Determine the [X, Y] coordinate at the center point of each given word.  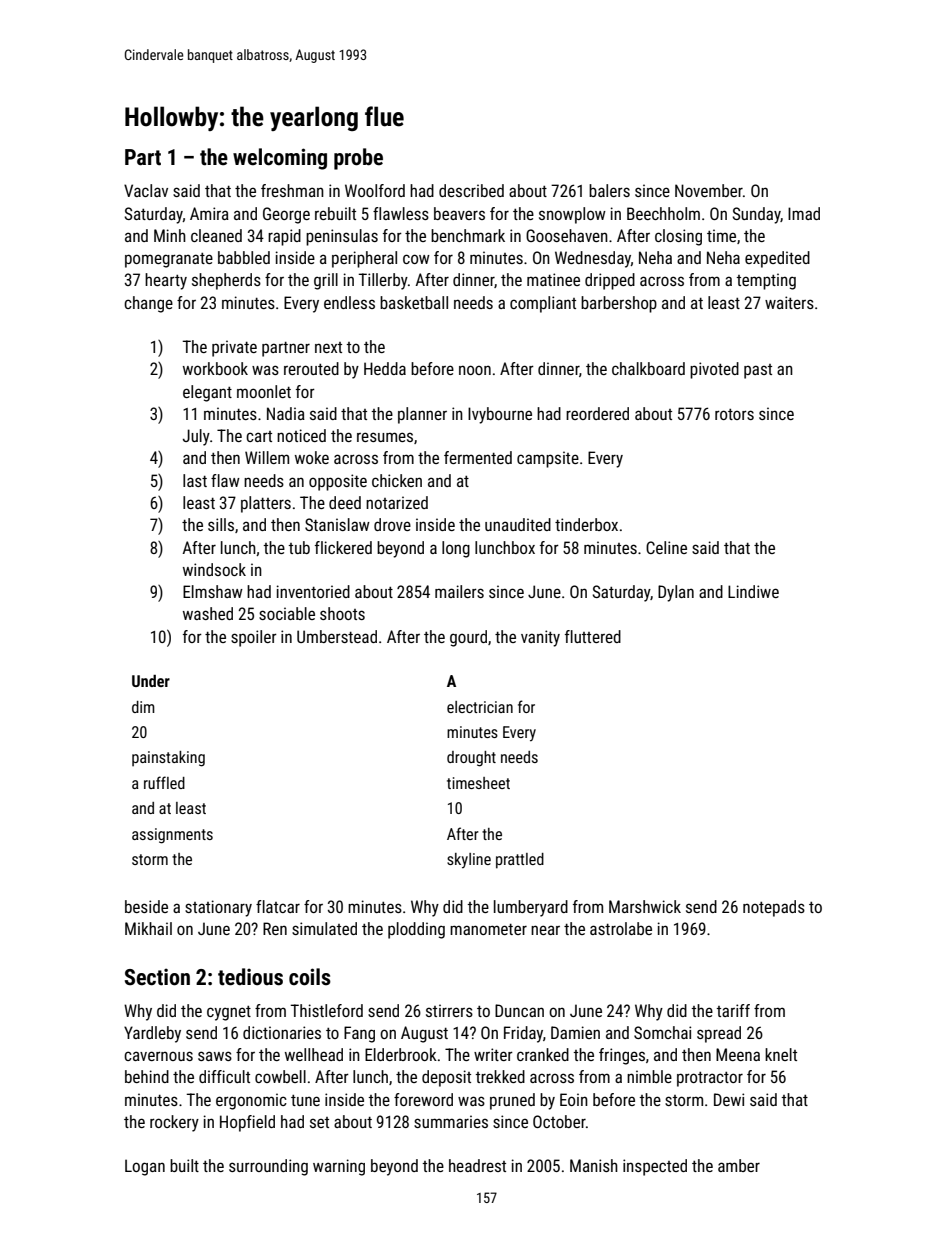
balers [609, 190]
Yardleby [152, 1034]
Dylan [676, 593]
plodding [416, 930]
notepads [774, 908]
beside [146, 906]
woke [312, 457]
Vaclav [146, 190]
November [709, 190]
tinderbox [586, 524]
